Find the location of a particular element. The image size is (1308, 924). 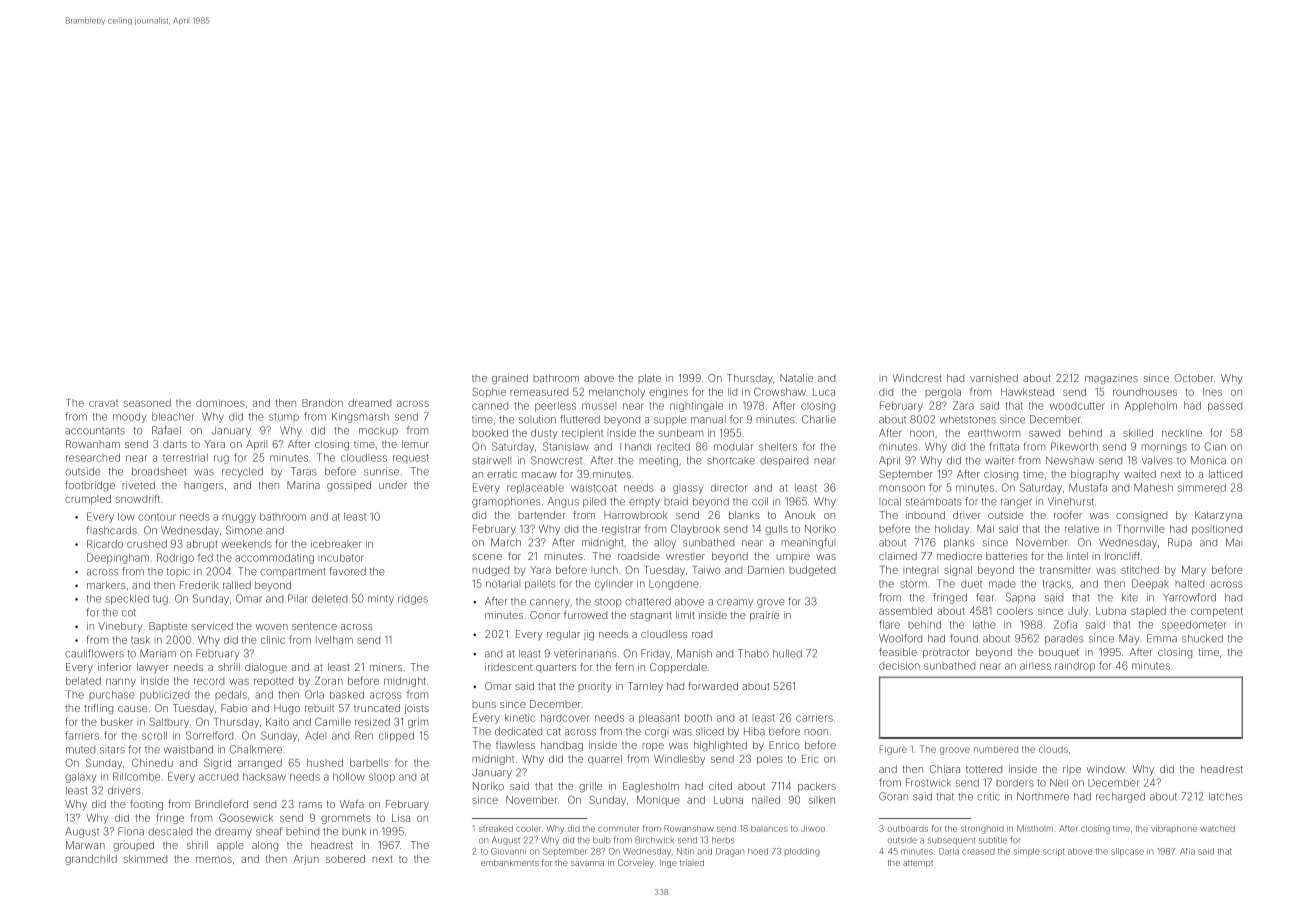

July is located at coordinates (1078, 612).
